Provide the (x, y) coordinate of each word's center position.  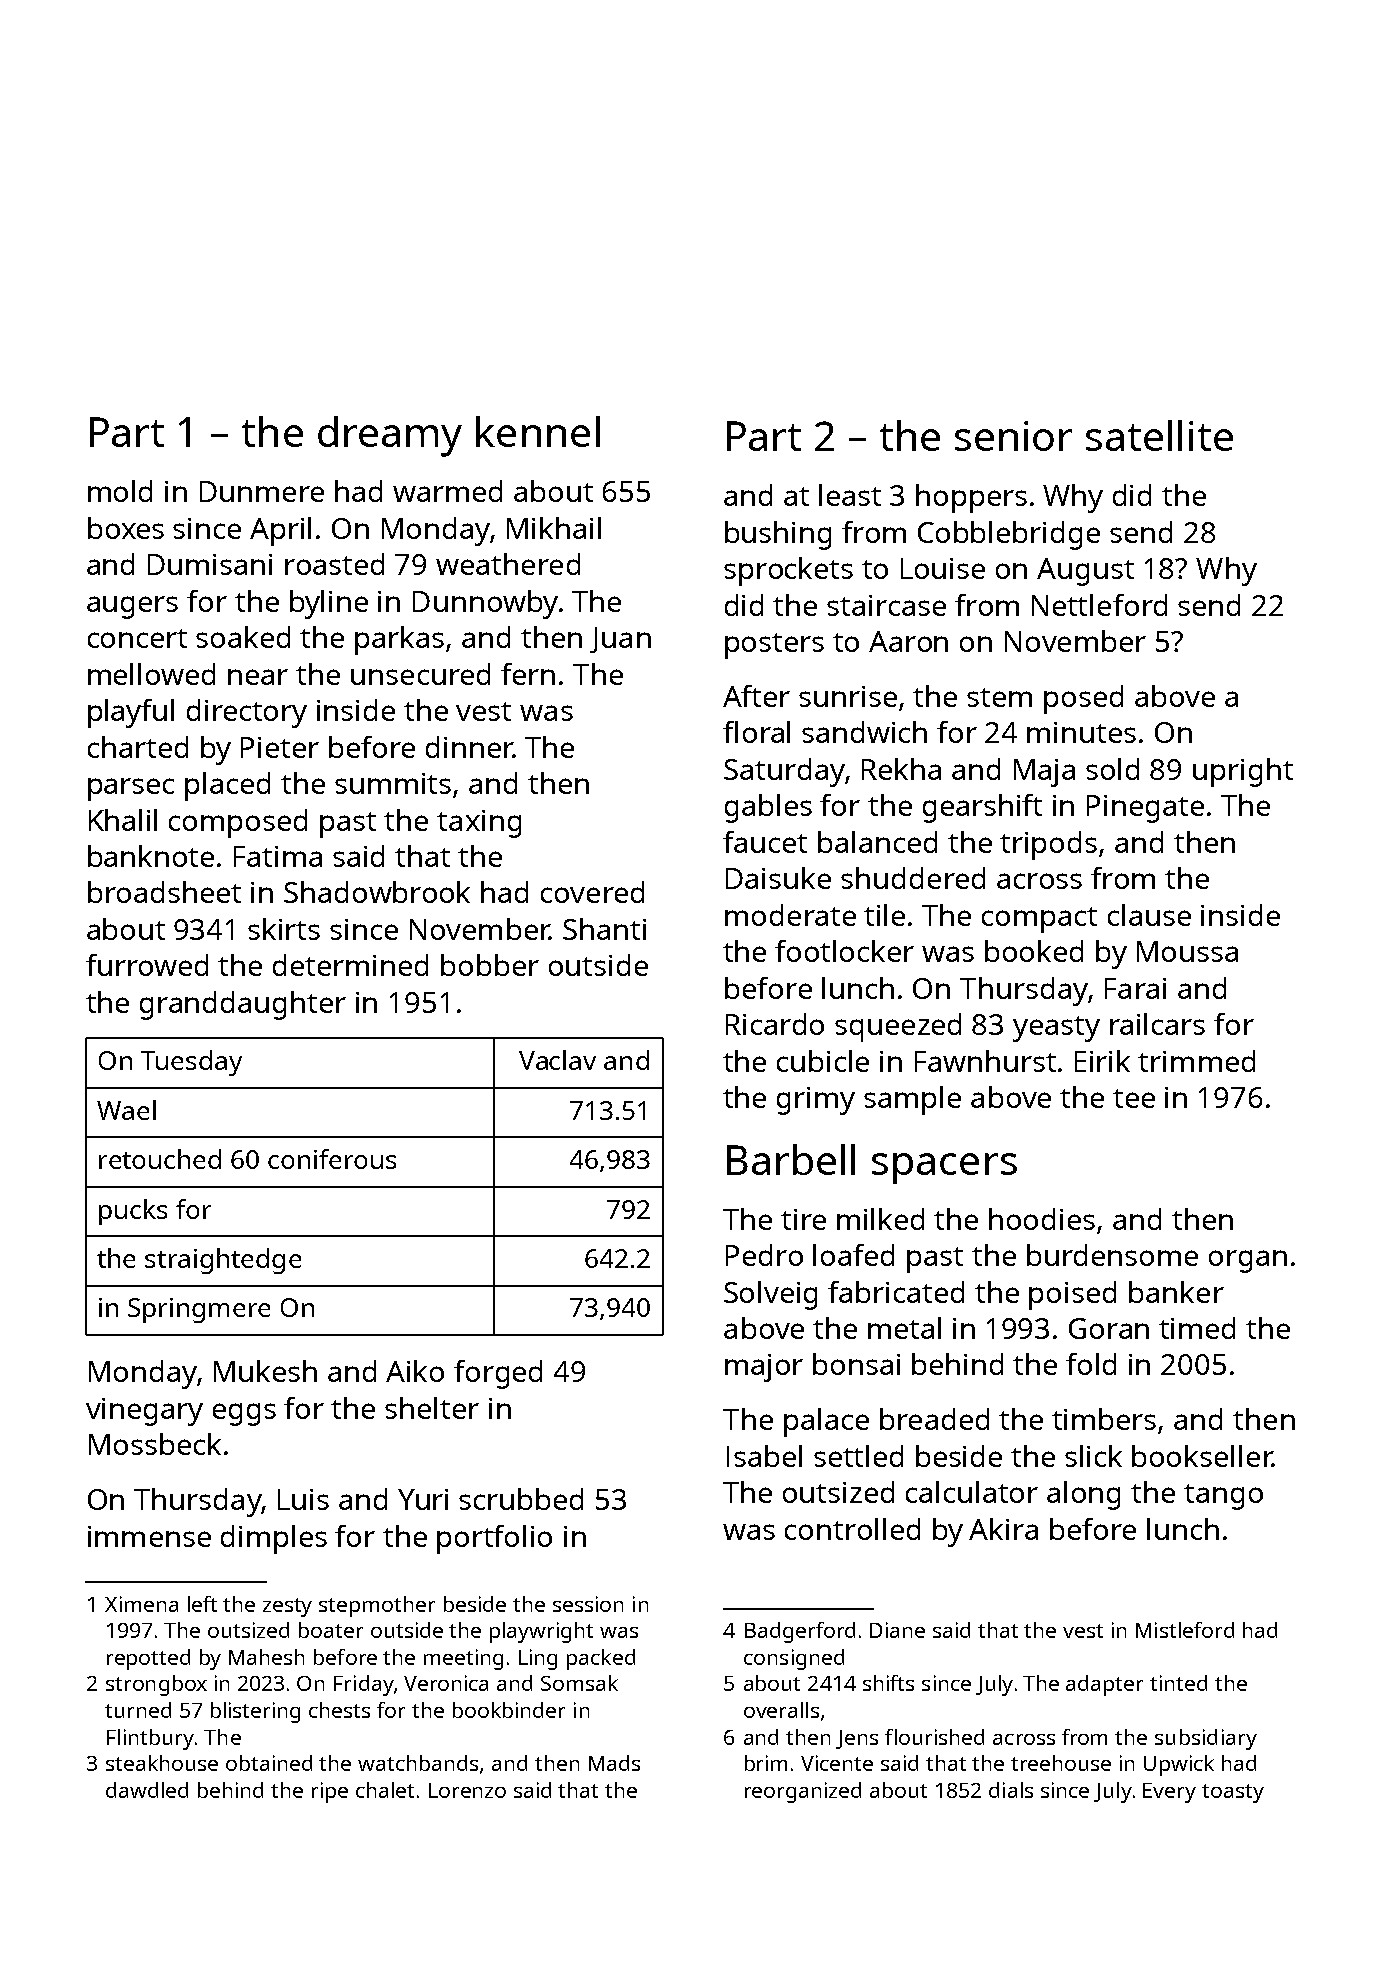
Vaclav (557, 1060)
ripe (330, 1792)
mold (120, 491)
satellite (1159, 435)
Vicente (837, 1763)
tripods (1048, 845)
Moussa (1187, 951)
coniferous (332, 1159)
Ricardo (775, 1024)
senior (1013, 436)
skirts (284, 929)
